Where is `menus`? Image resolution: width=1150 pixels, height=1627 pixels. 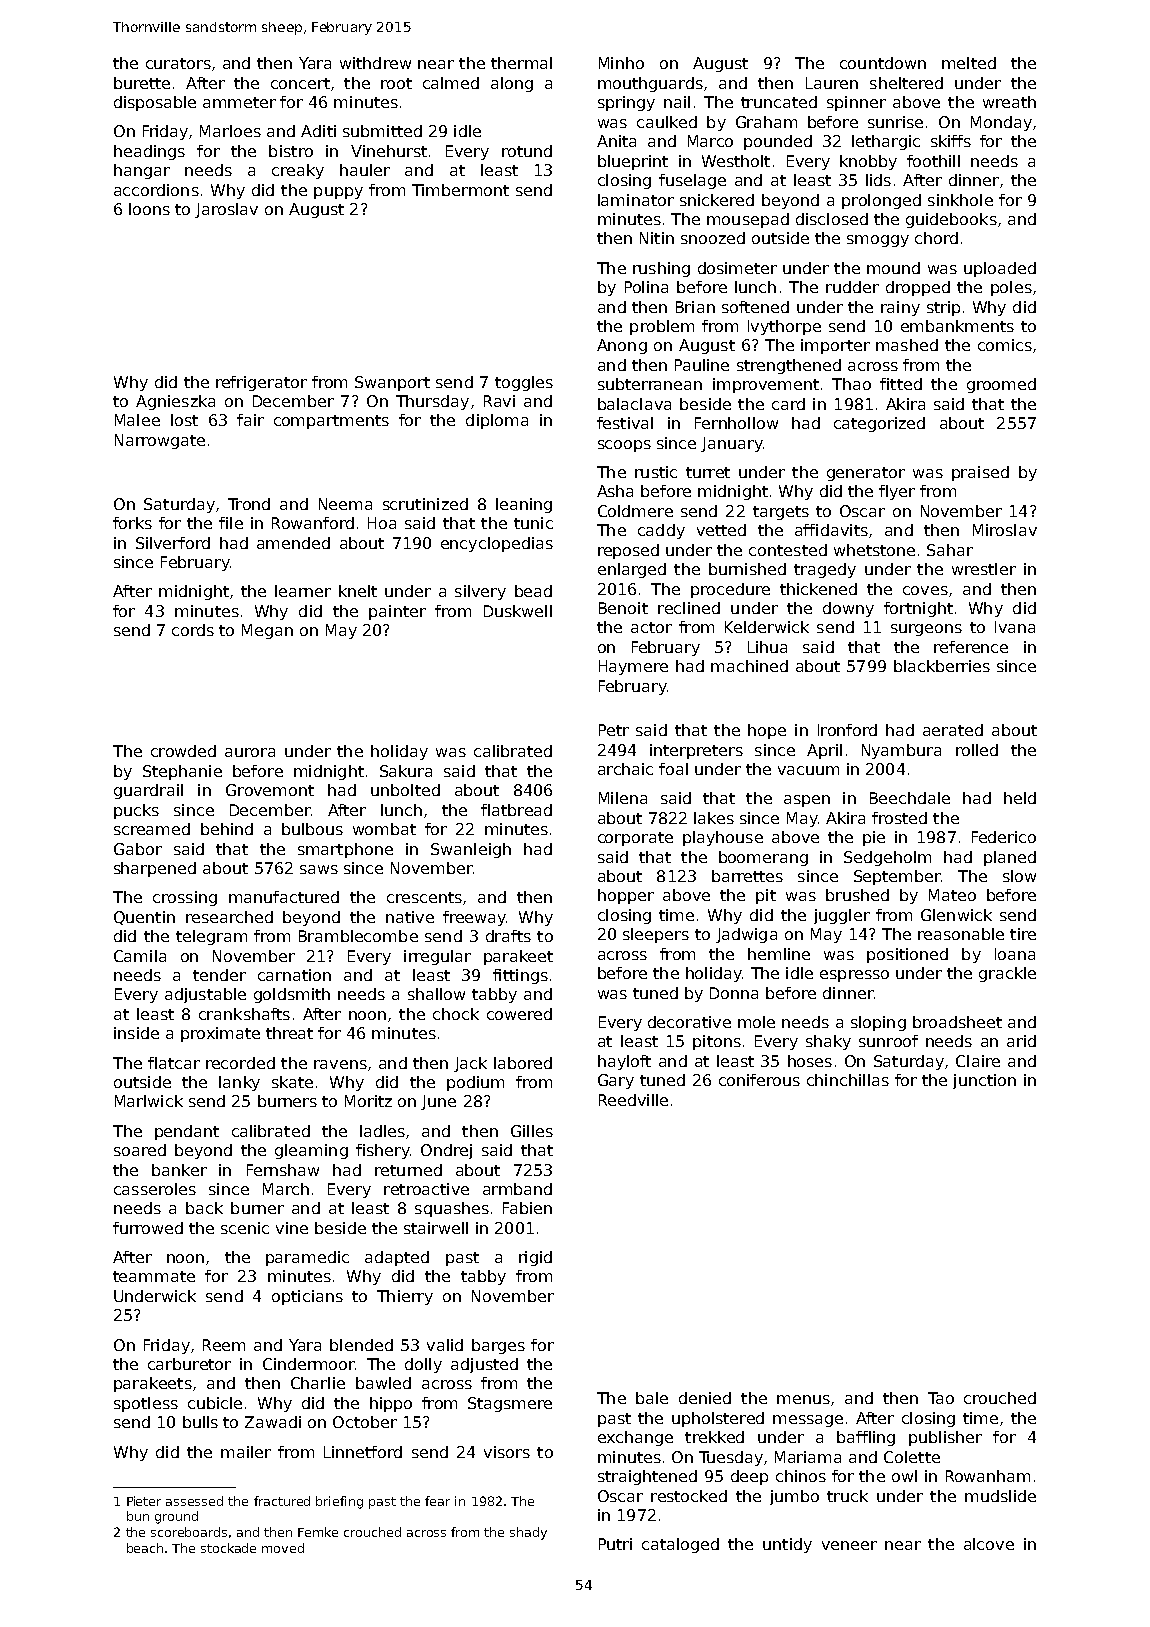 menus is located at coordinates (803, 1399).
